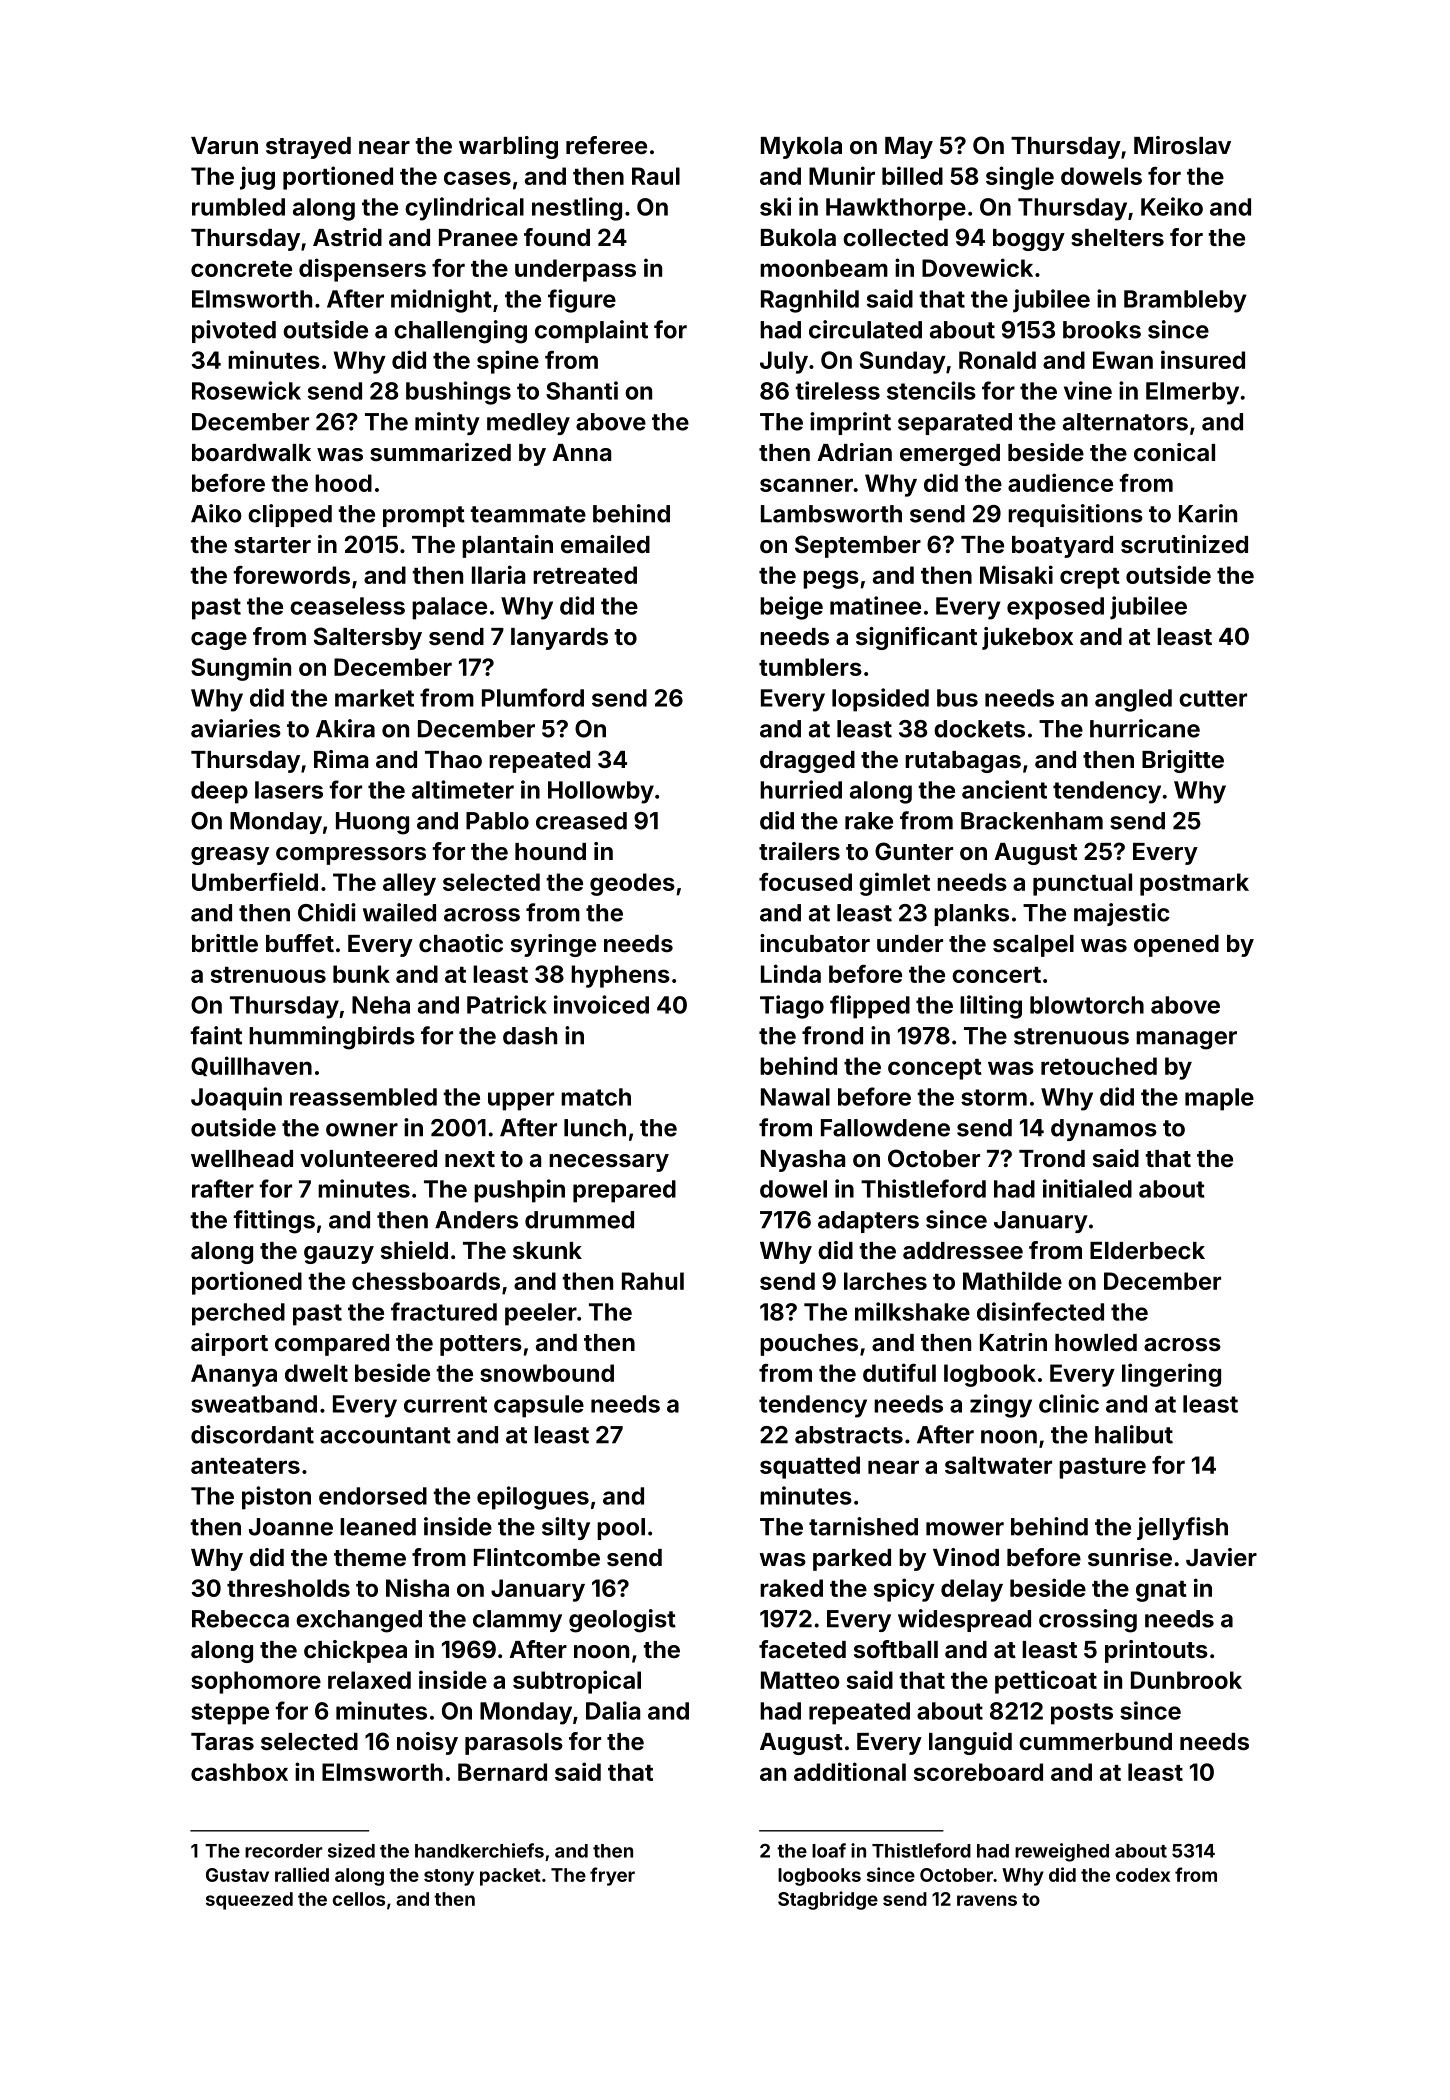 The image size is (1450, 2100). What do you see at coordinates (815, 943) in the document?
I see `incubator` at bounding box center [815, 943].
